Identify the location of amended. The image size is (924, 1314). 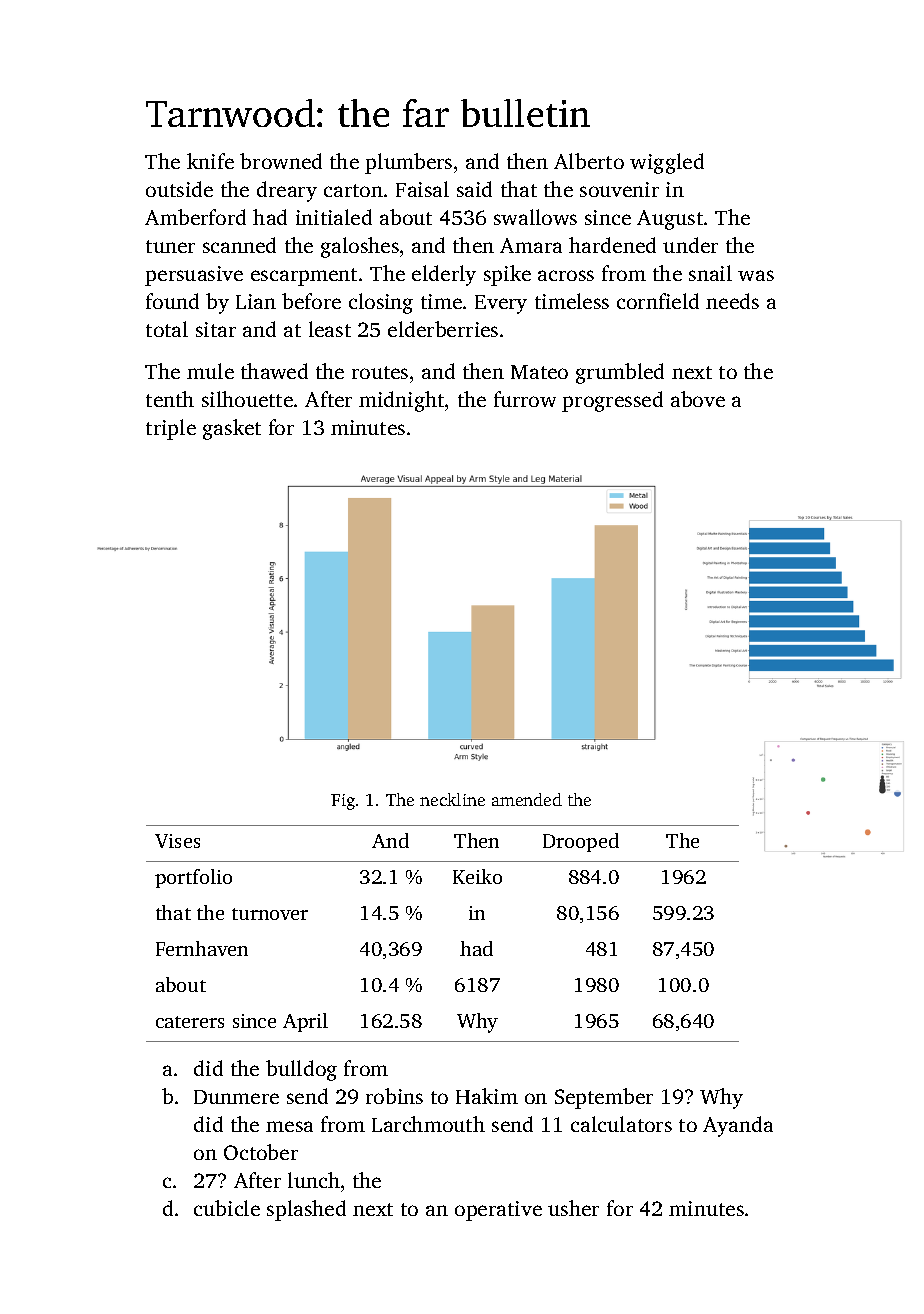
(527, 799).
